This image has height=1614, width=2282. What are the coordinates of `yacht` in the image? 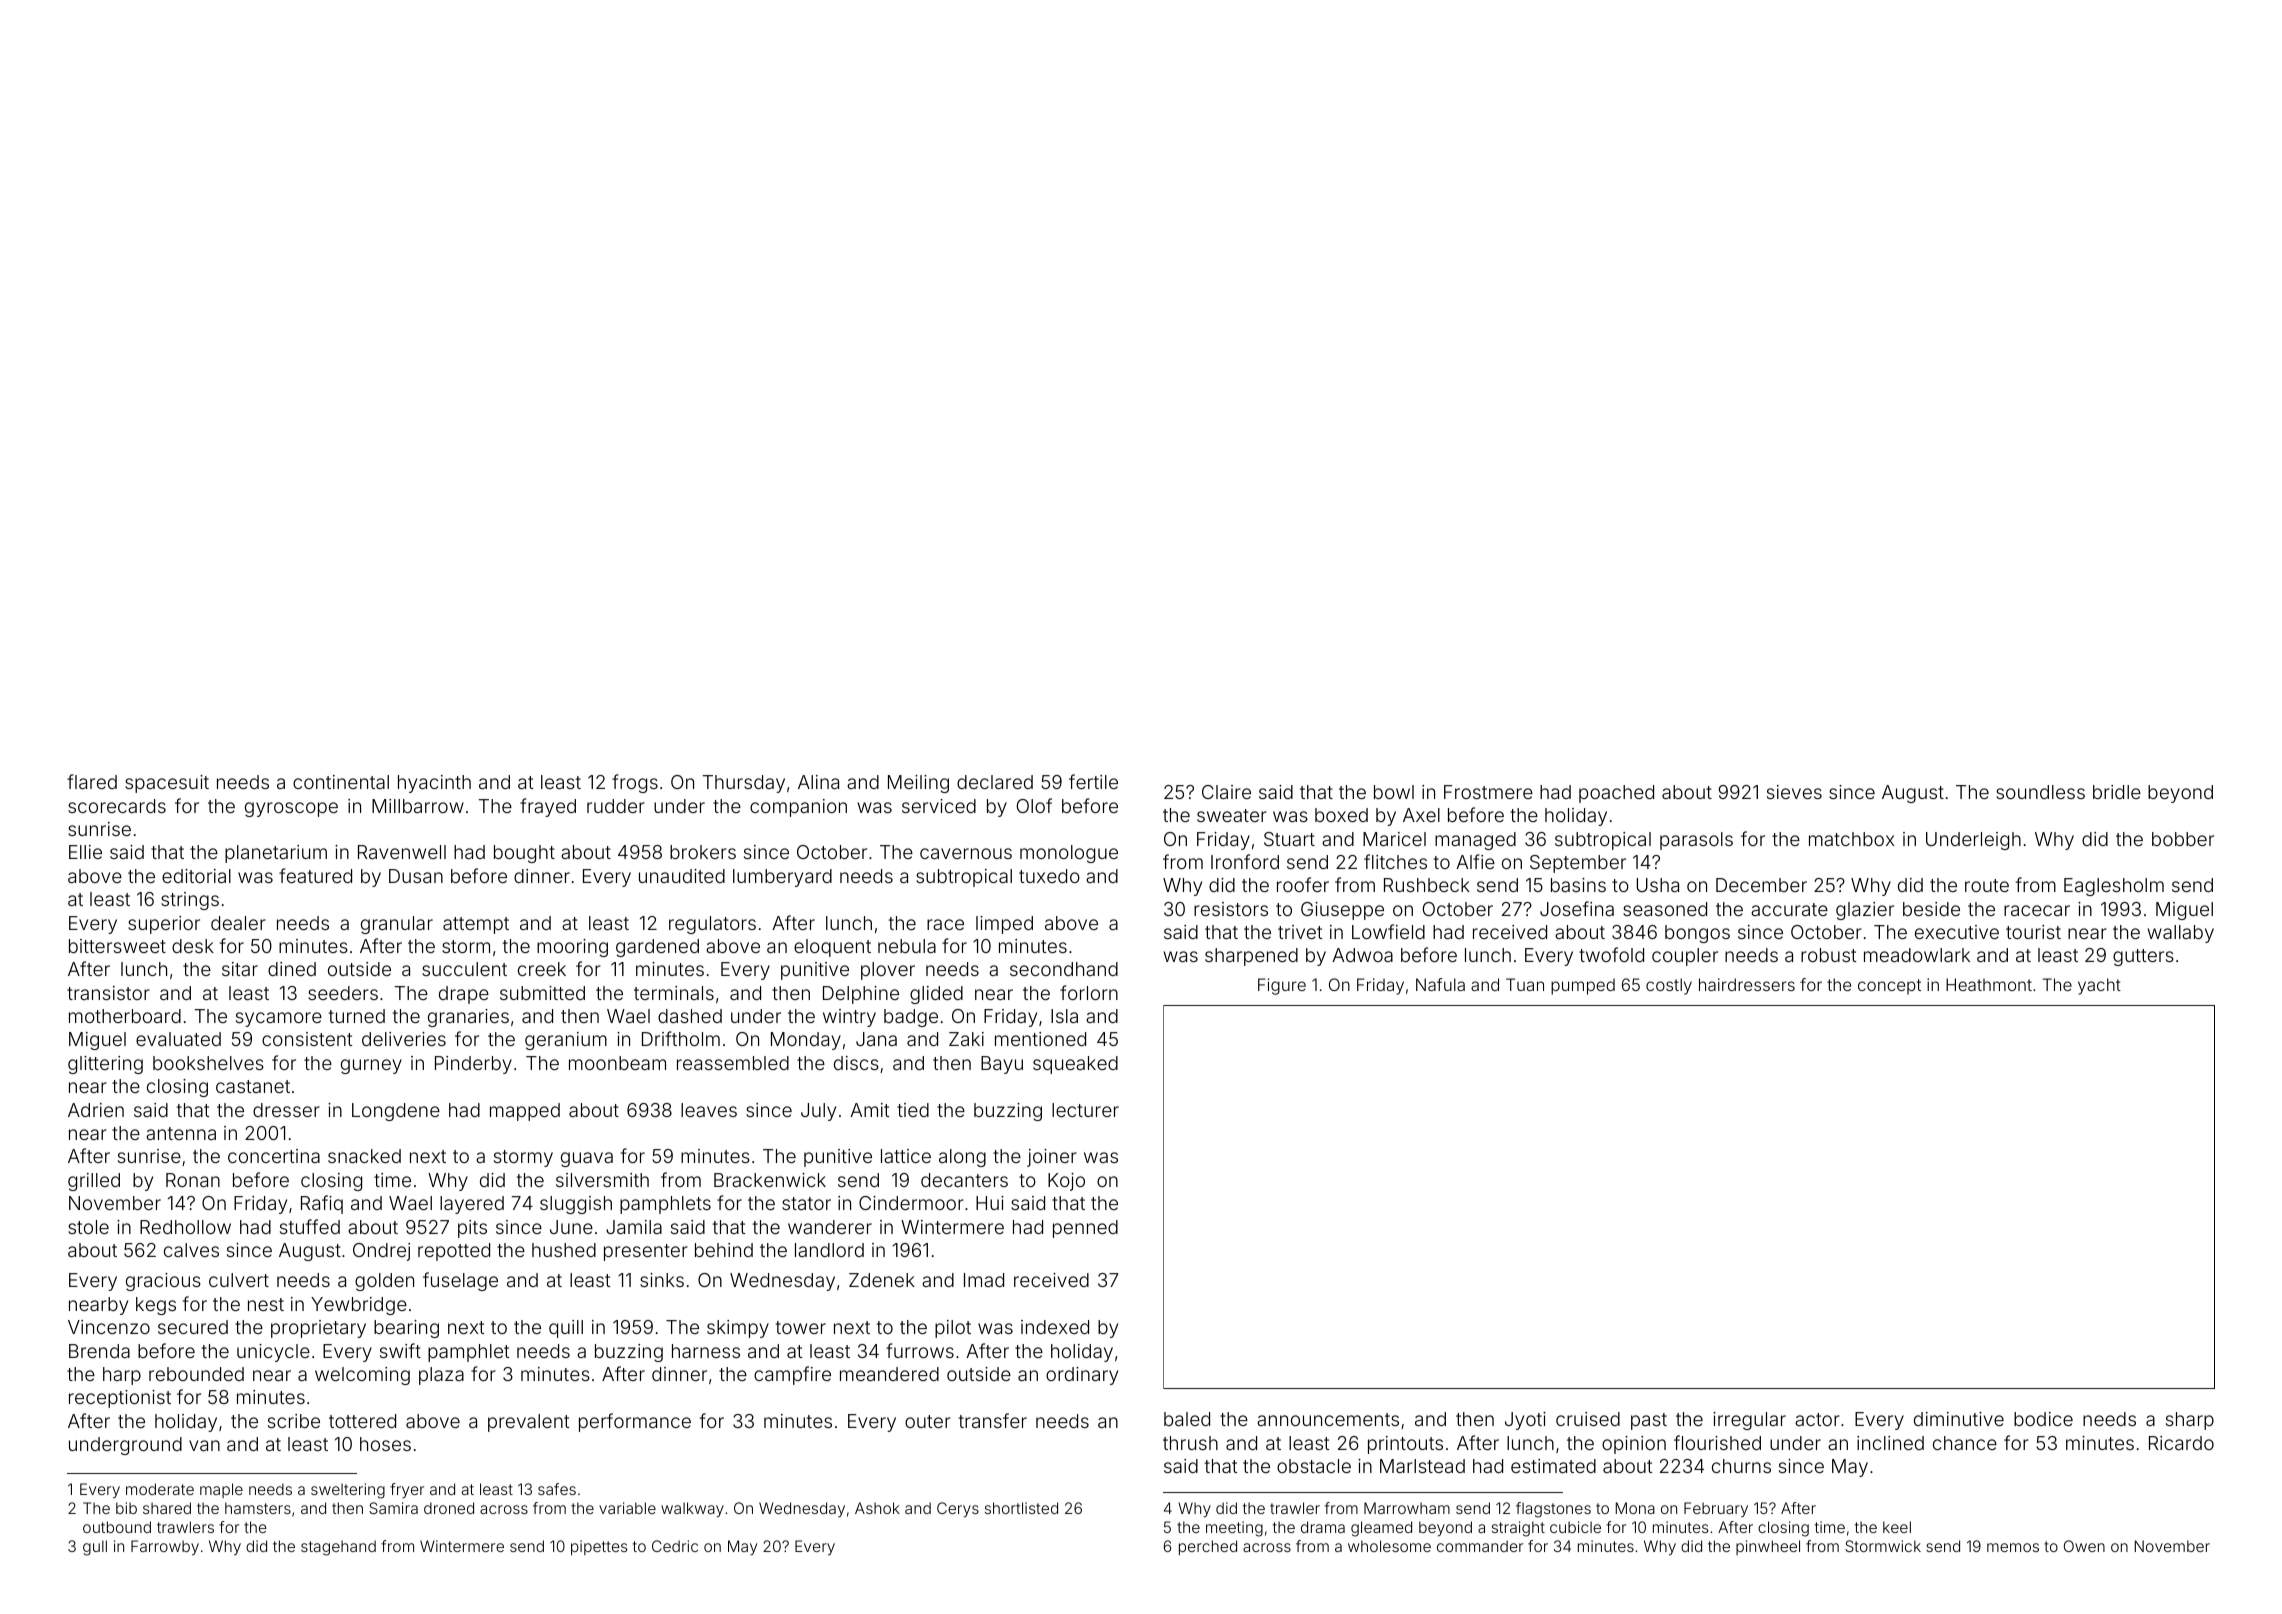 It's located at (2099, 986).
